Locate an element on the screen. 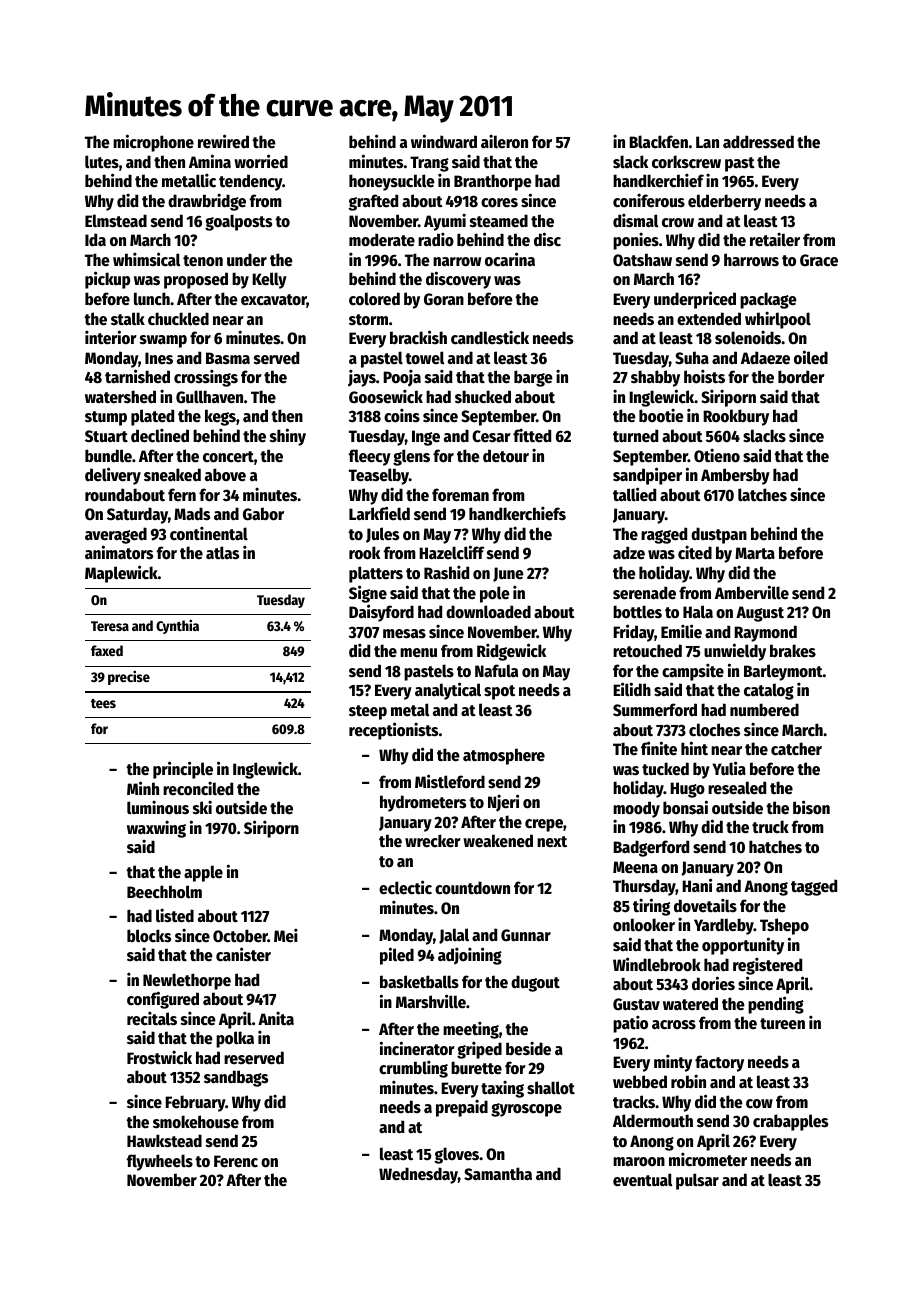 This screenshot has width=924, height=1308. honeysuckle is located at coordinates (392, 182).
